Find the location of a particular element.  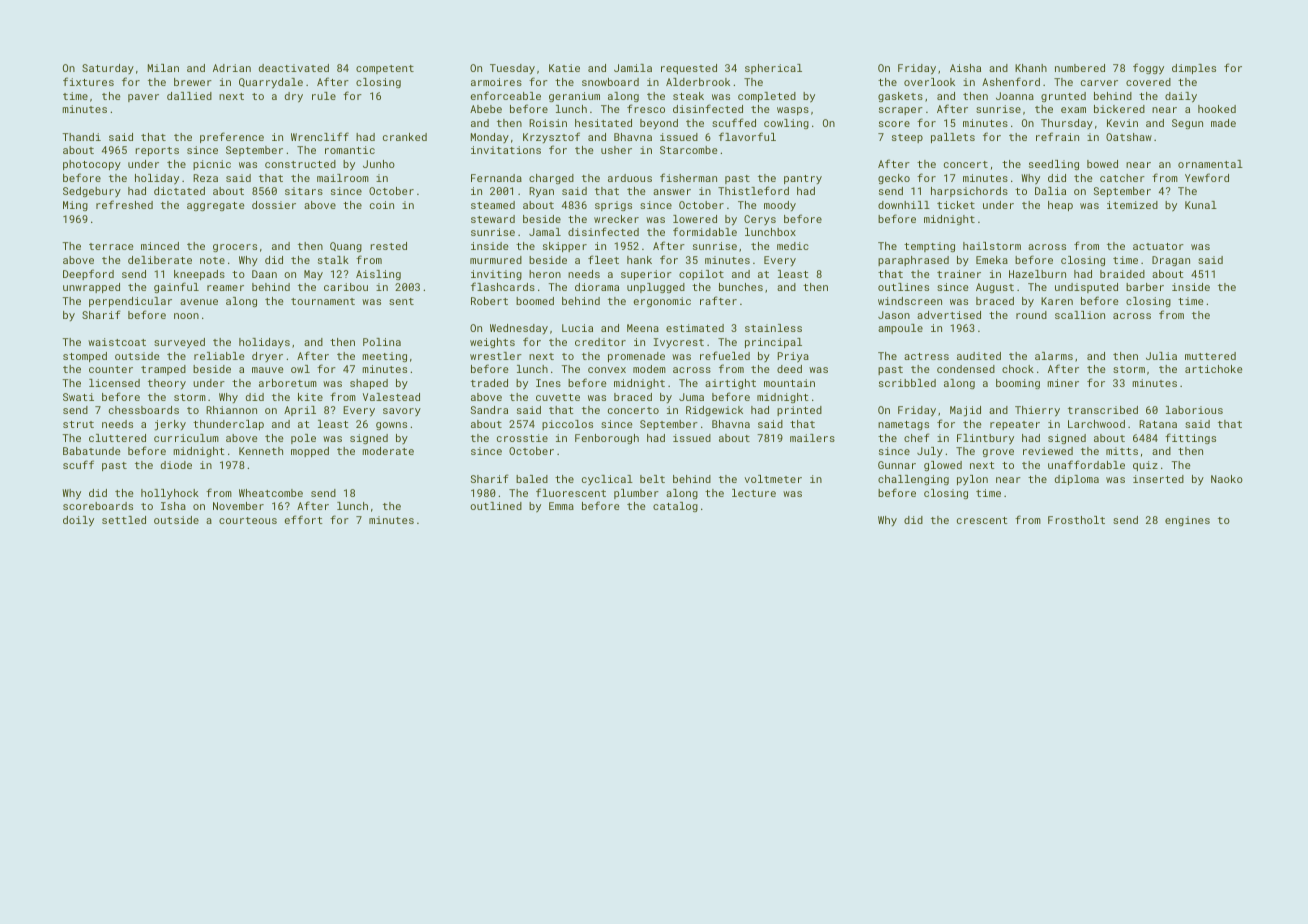

fixtures is located at coordinates (88, 81).
